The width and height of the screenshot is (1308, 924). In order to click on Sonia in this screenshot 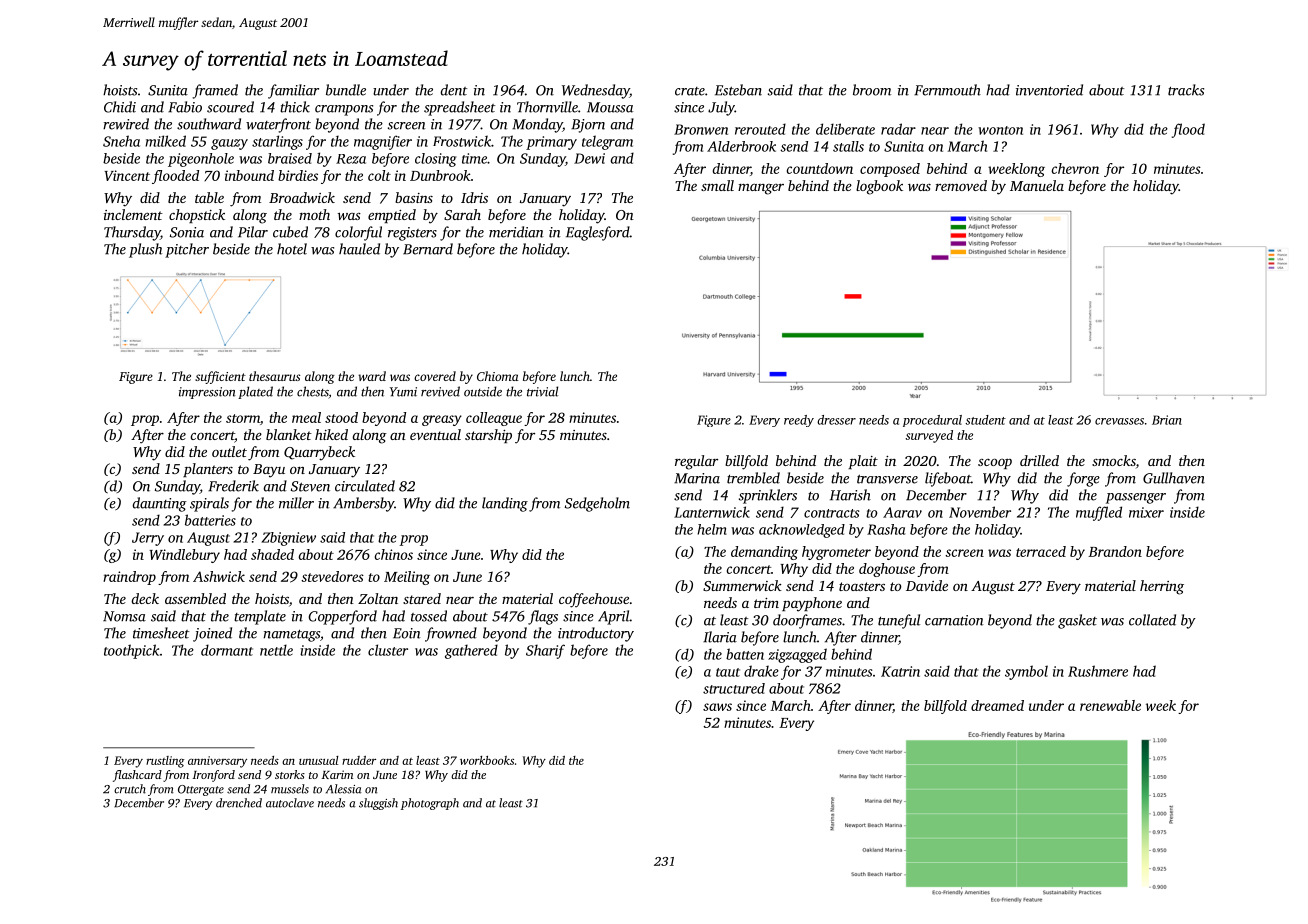, I will do `click(187, 232)`.
